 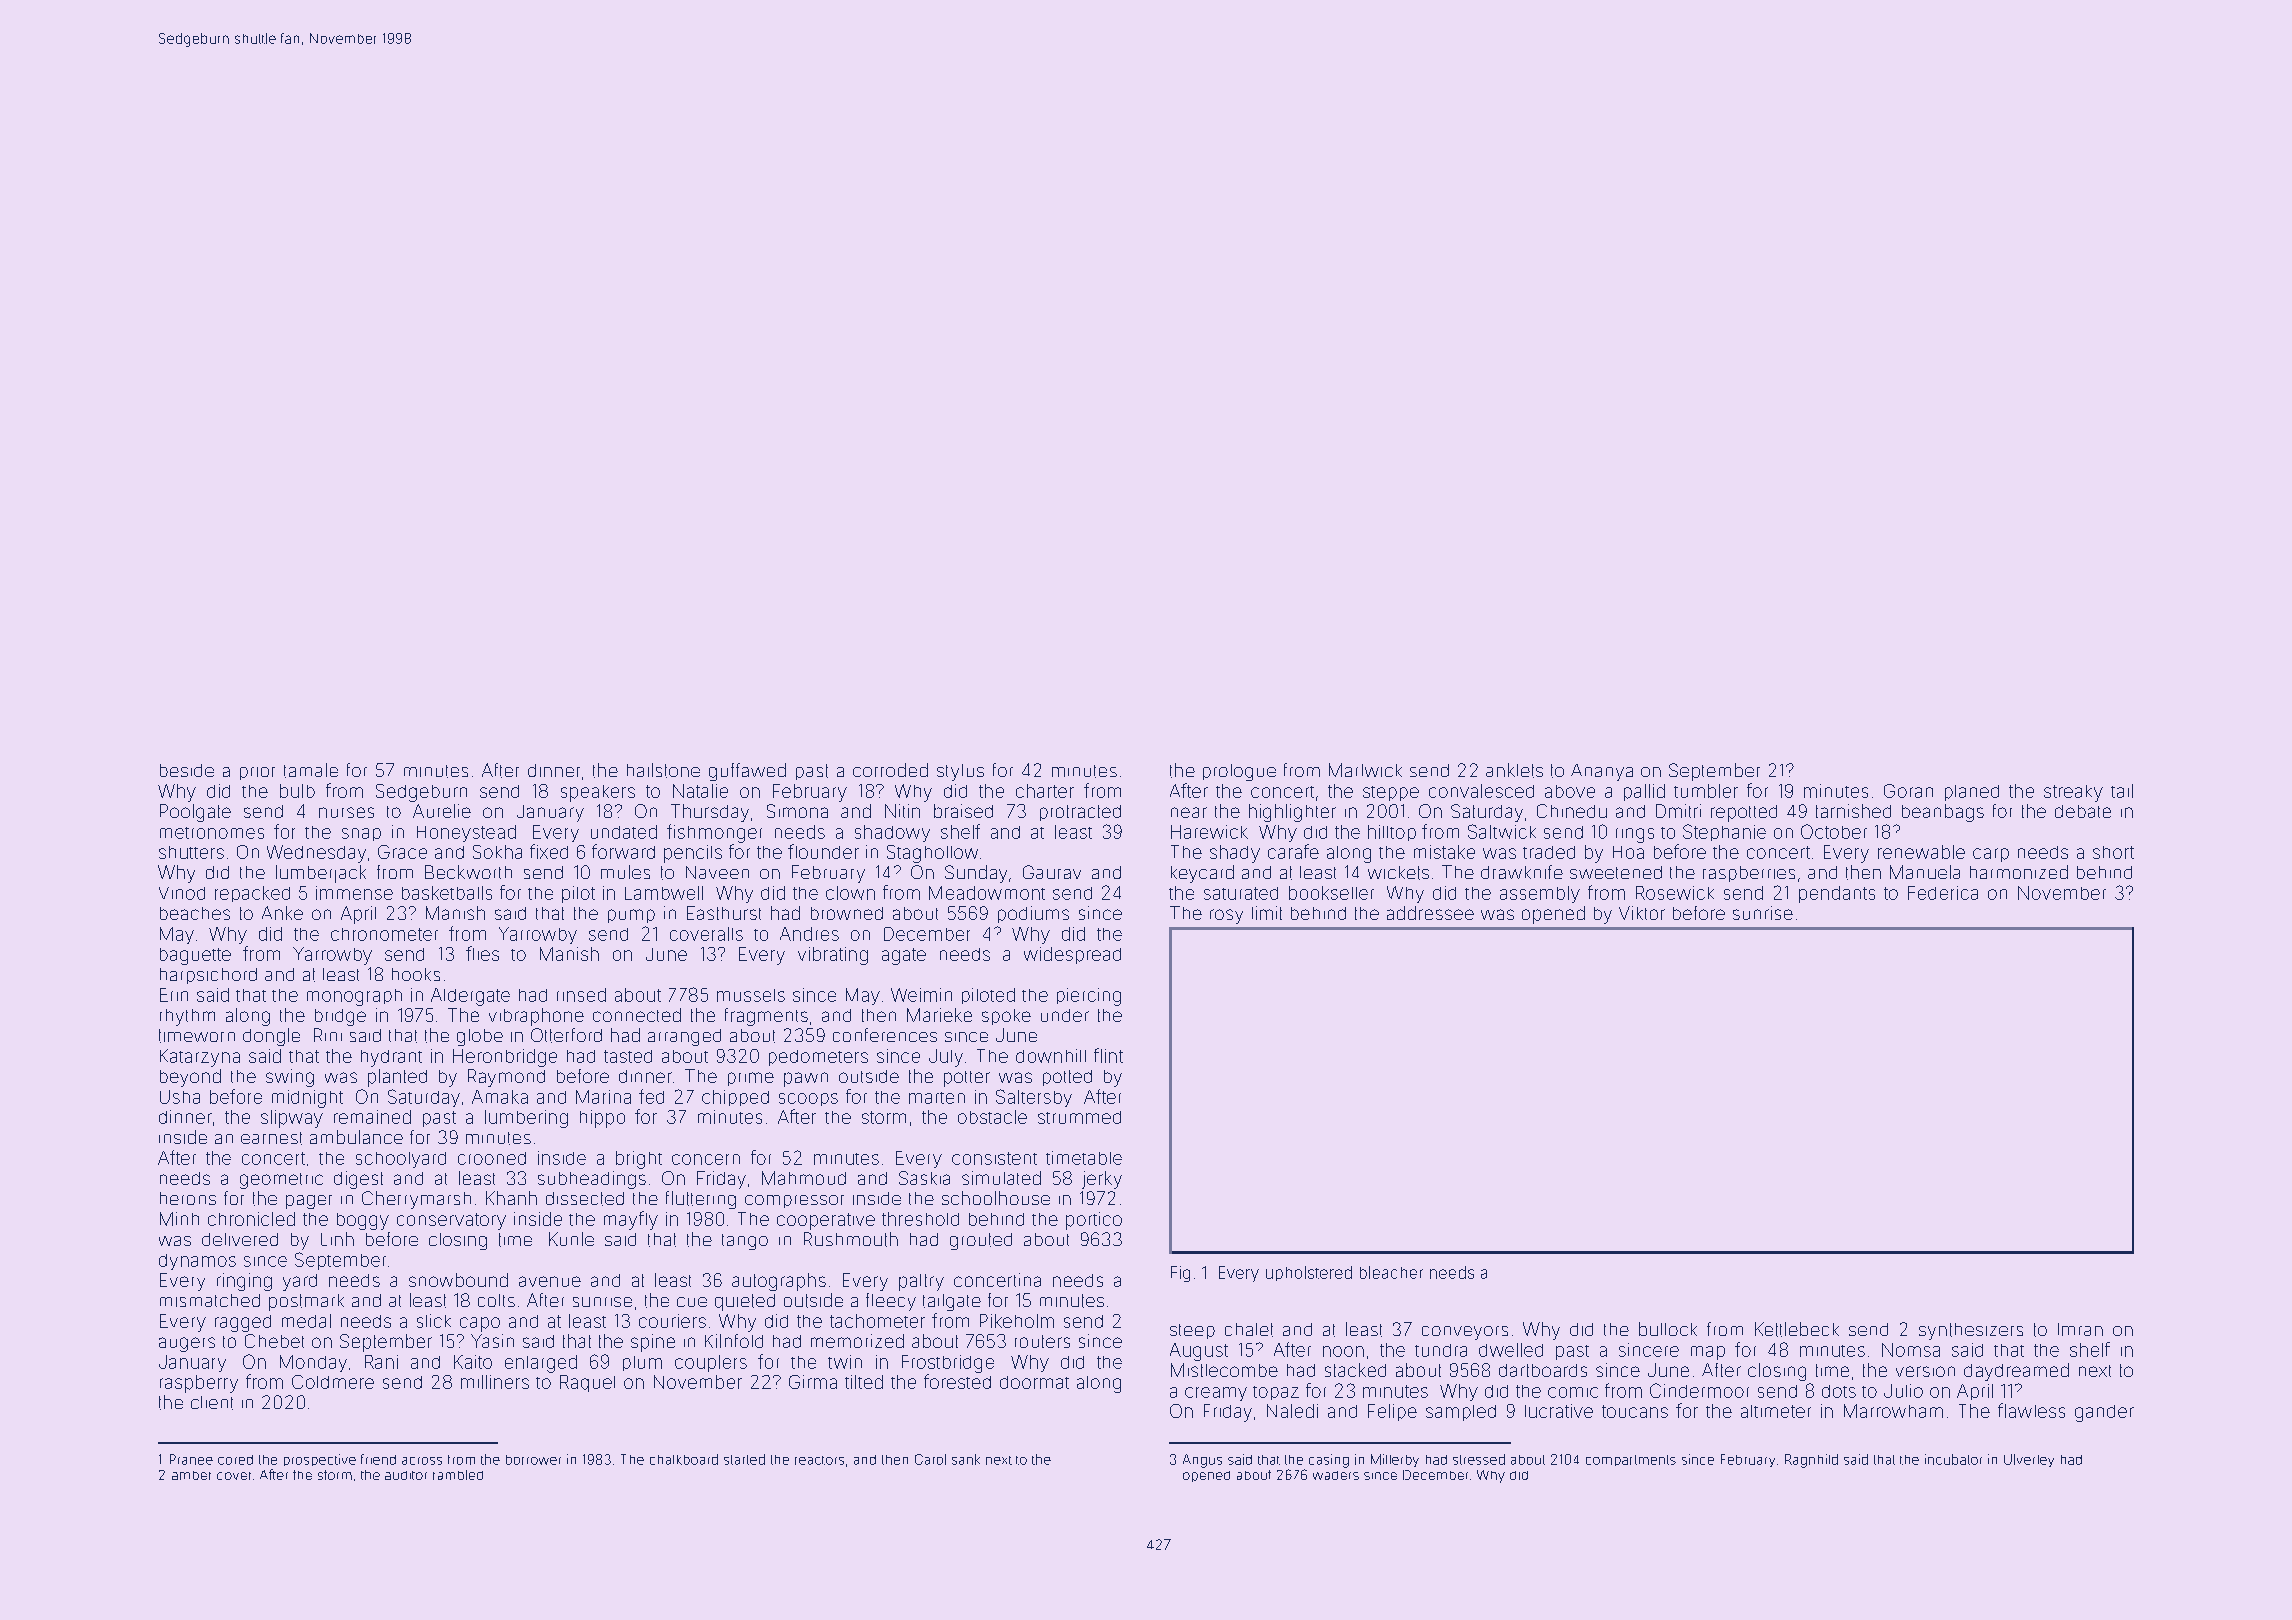 I want to click on augers, so click(x=187, y=1344).
